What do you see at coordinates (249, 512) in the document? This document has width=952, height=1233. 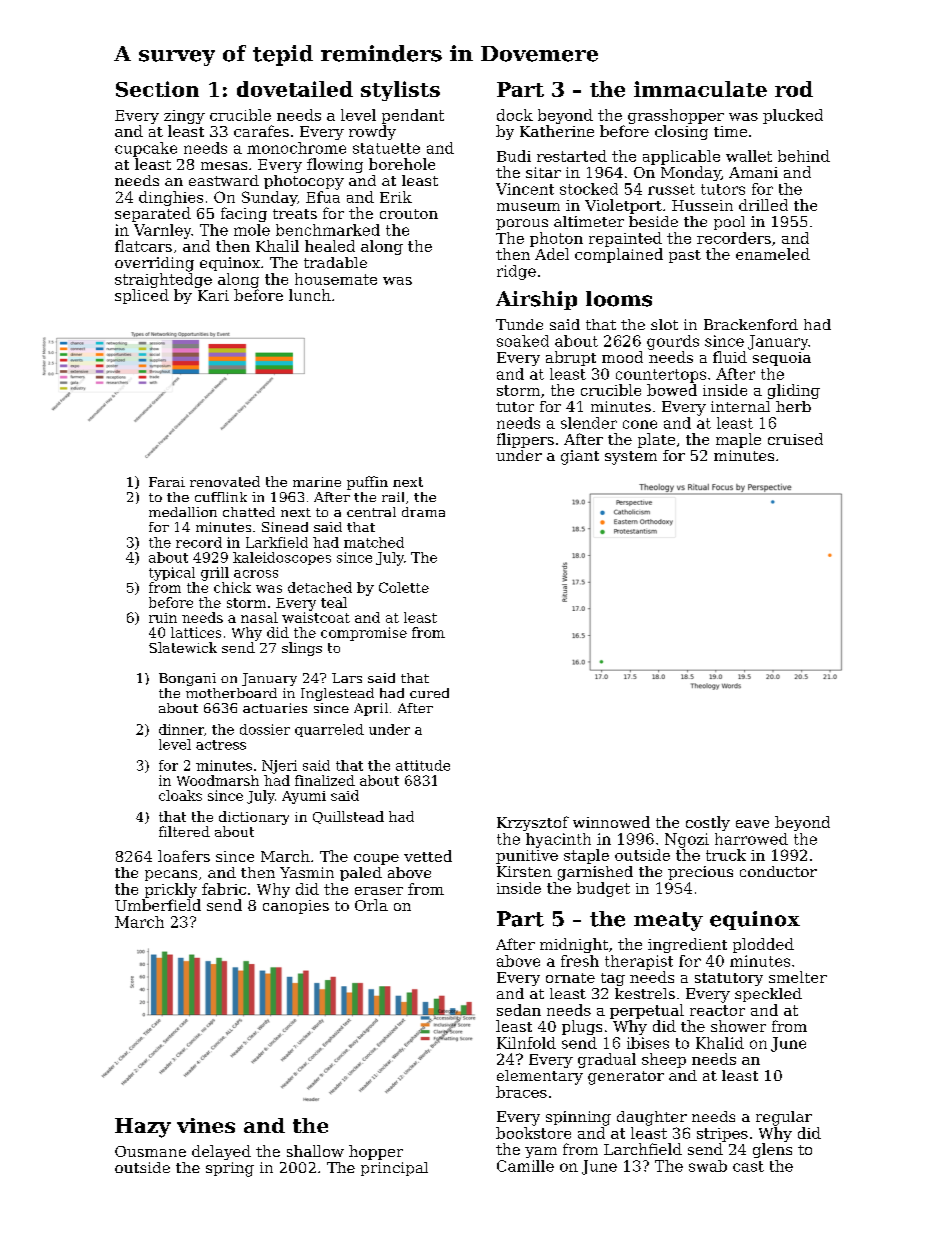 I see `chatted` at bounding box center [249, 512].
